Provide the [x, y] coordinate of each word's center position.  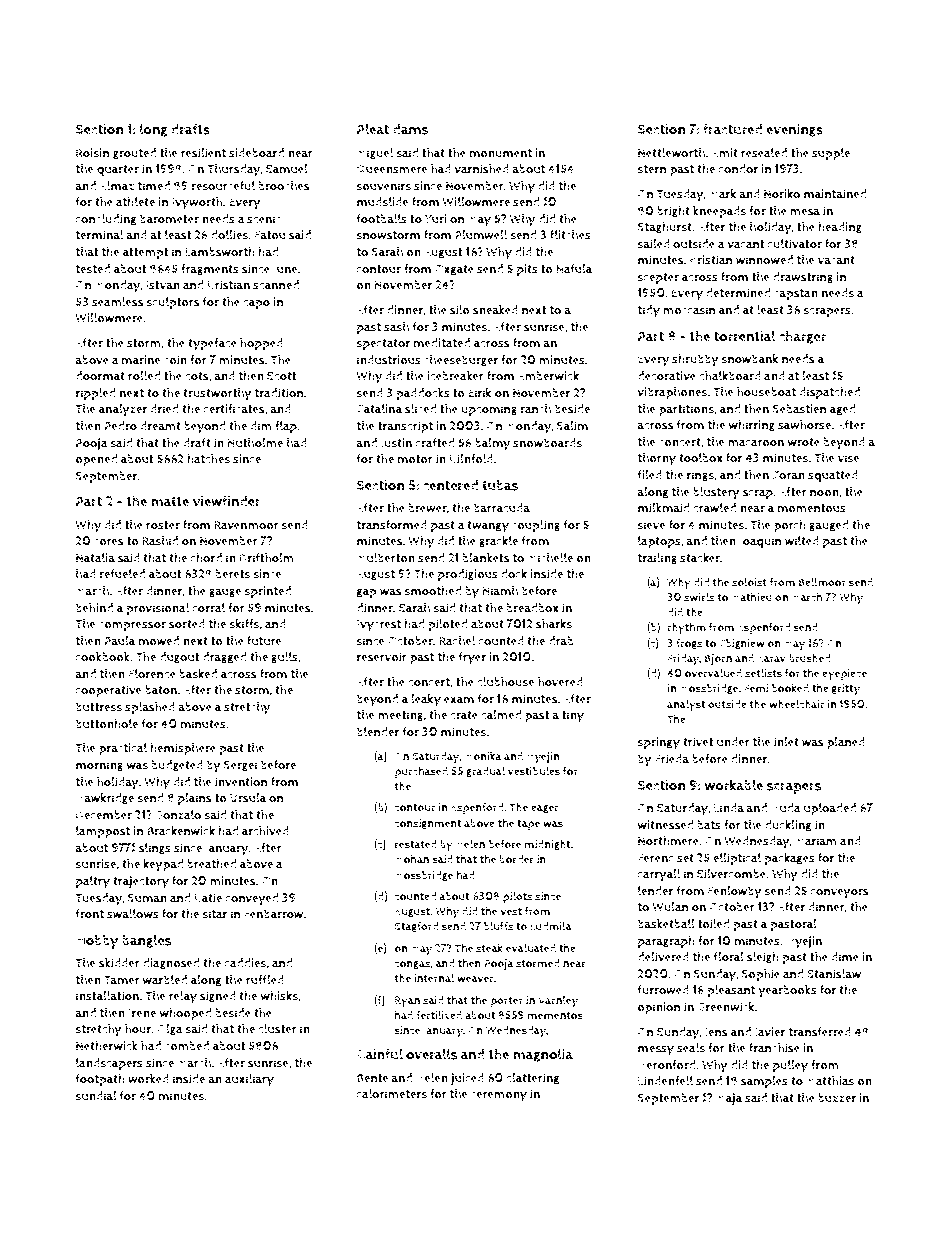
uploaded [830, 809]
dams [410, 129]
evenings [794, 130]
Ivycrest [379, 626]
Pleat [373, 129]
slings [155, 849]
